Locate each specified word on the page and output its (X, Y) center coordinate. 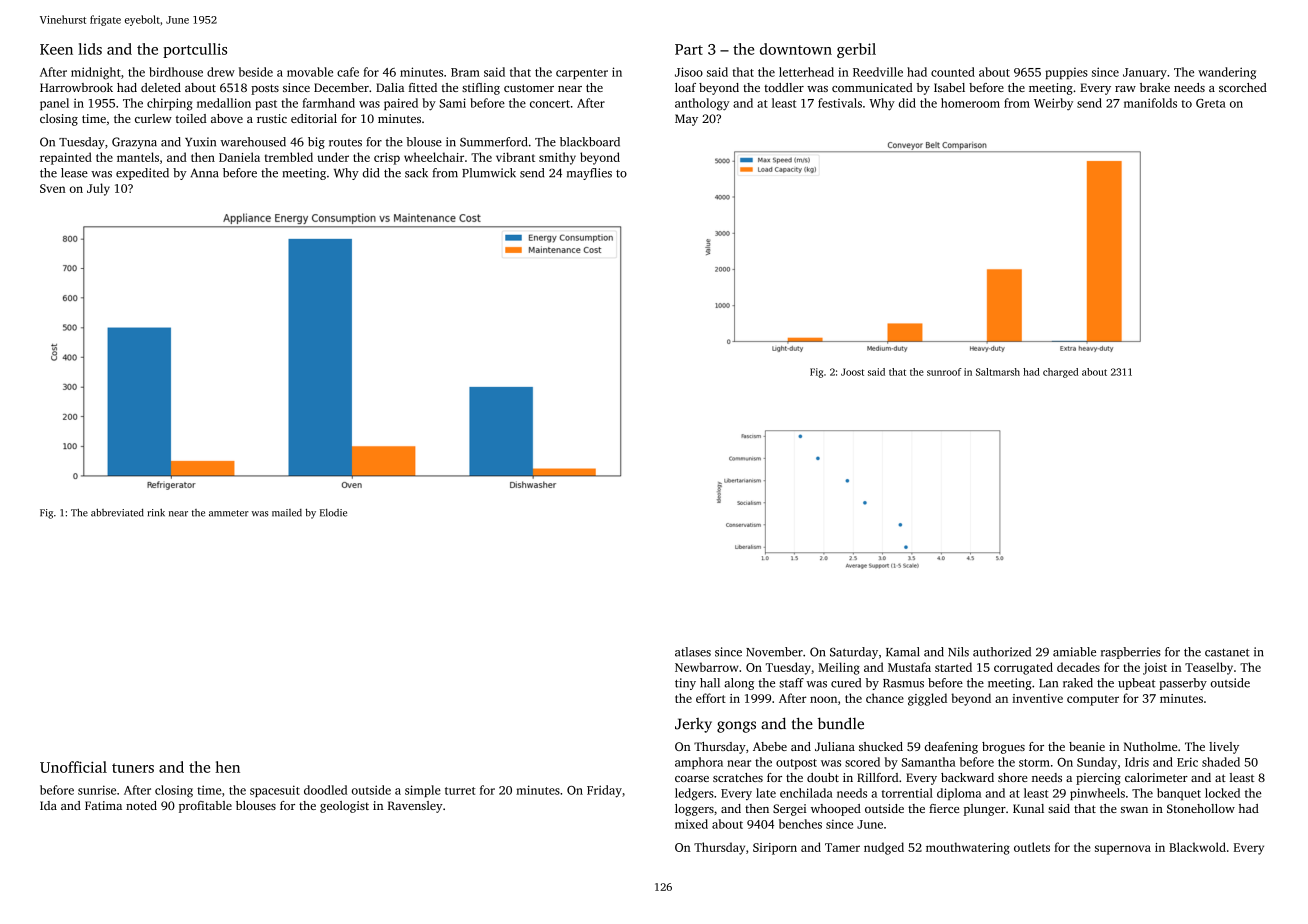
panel (54, 104)
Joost (852, 372)
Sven (53, 188)
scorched (1243, 87)
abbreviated (117, 513)
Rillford (878, 777)
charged (1060, 373)
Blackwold (1197, 847)
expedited (142, 174)
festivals (840, 103)
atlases (693, 652)
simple (423, 791)
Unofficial (73, 767)
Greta (1211, 103)
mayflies (589, 174)
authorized (1002, 652)
